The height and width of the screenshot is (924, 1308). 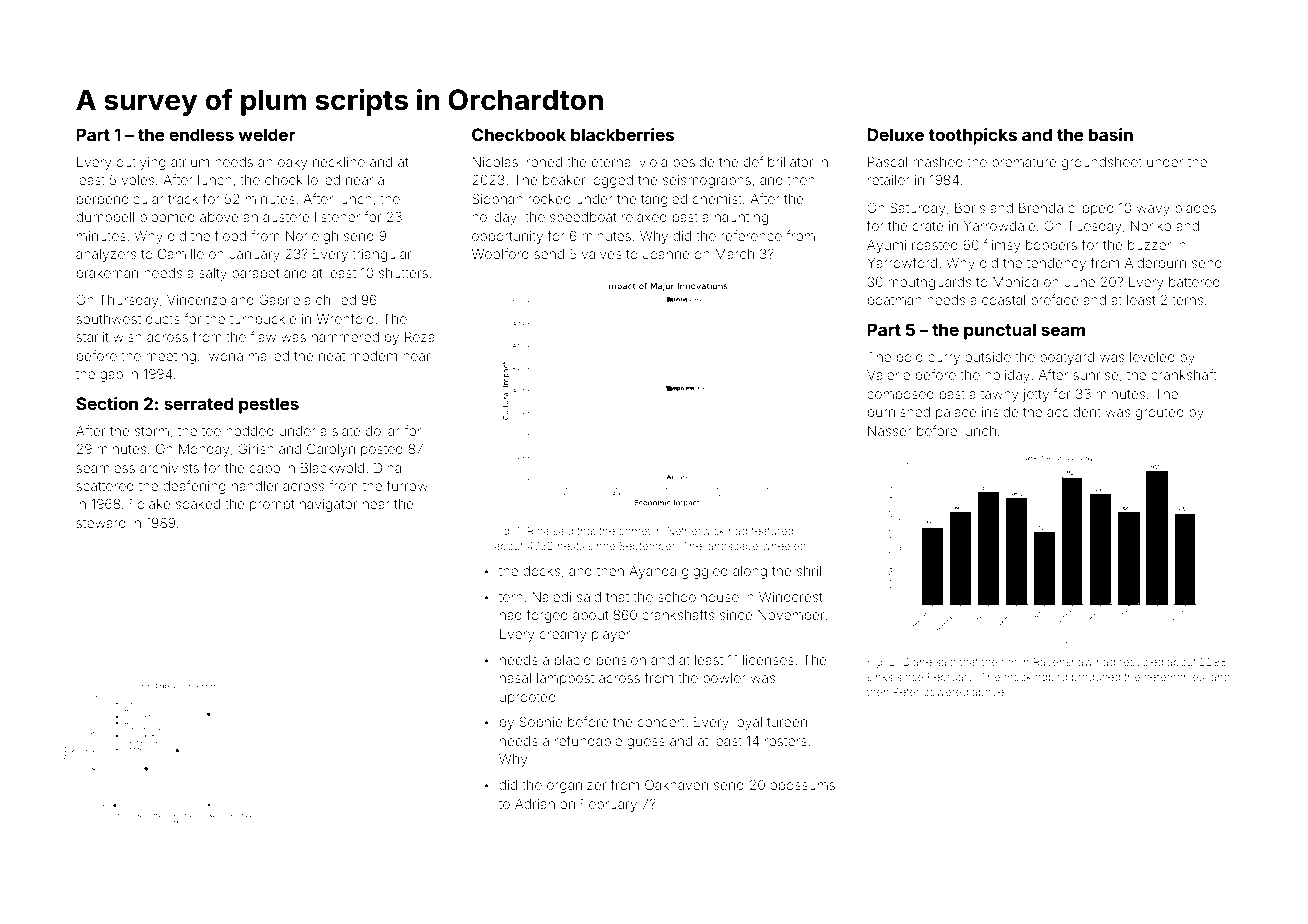 What do you see at coordinates (1194, 282) in the screenshot?
I see `battered` at bounding box center [1194, 282].
